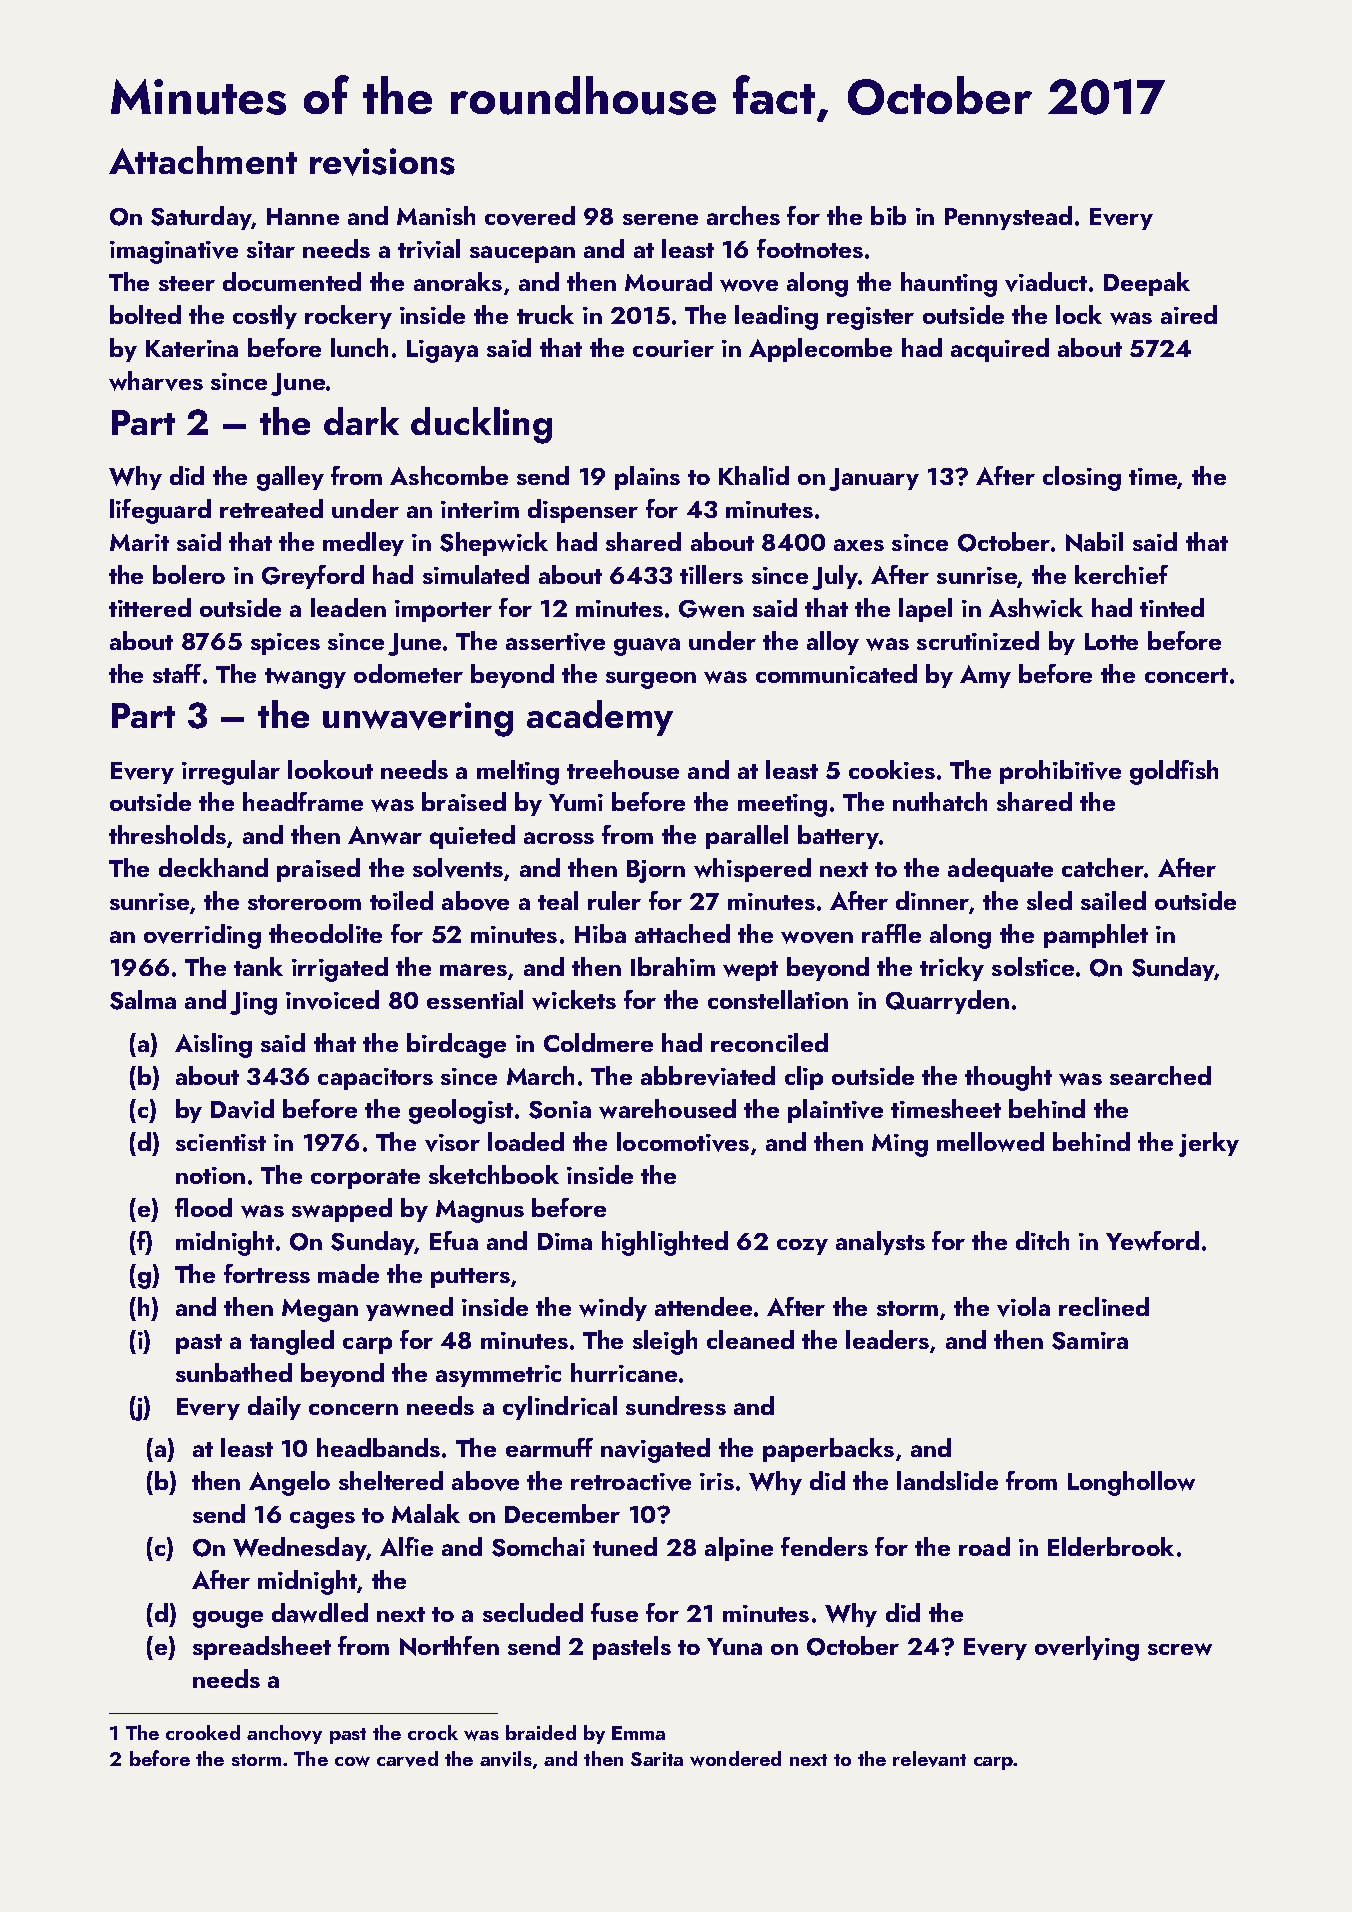 Image resolution: width=1352 pixels, height=1912 pixels. Describe the element at coordinates (824, 1546) in the screenshot. I see `fenders` at that location.
